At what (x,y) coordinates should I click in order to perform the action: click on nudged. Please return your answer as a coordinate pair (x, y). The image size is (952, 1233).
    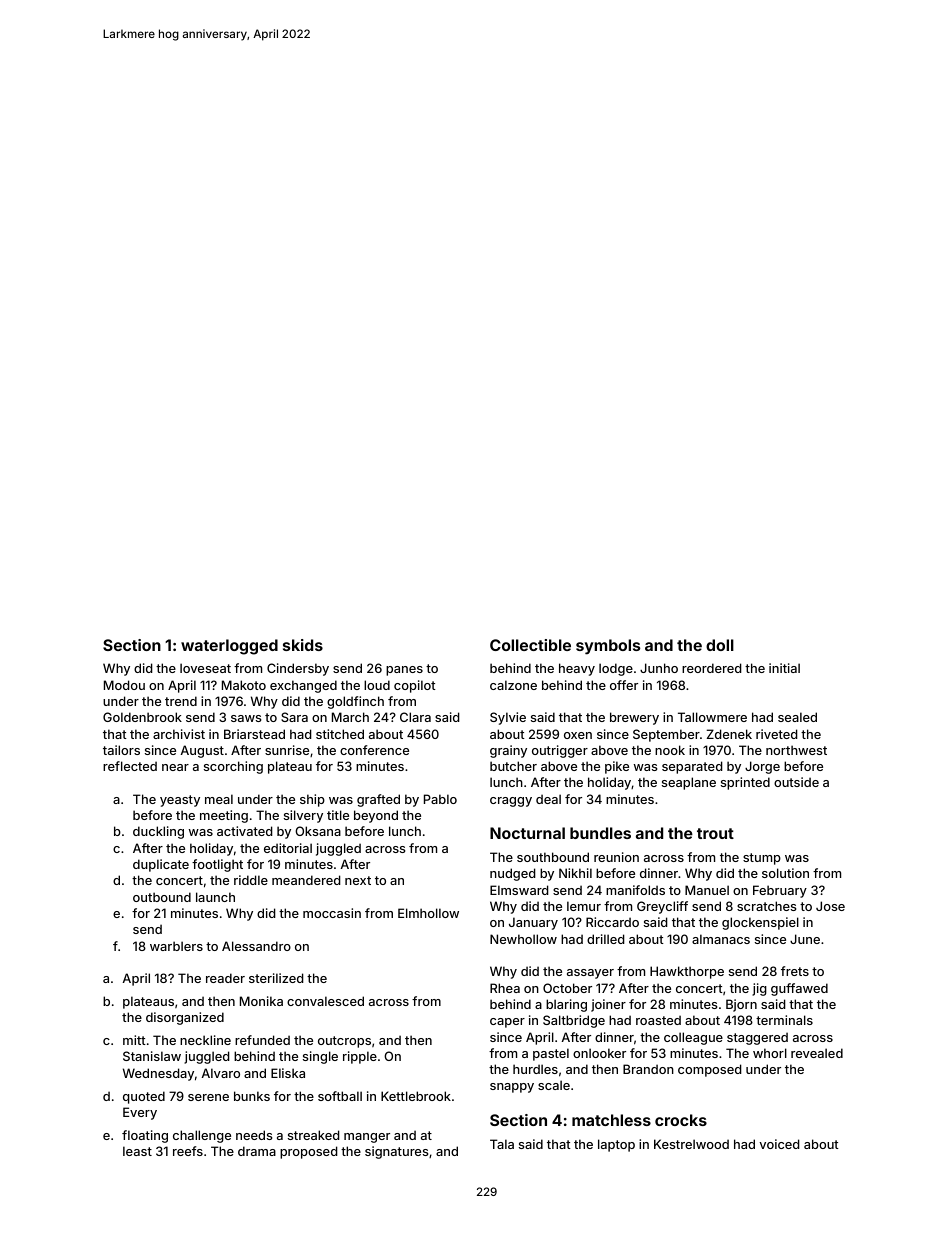
    Looking at the image, I should click on (513, 874).
